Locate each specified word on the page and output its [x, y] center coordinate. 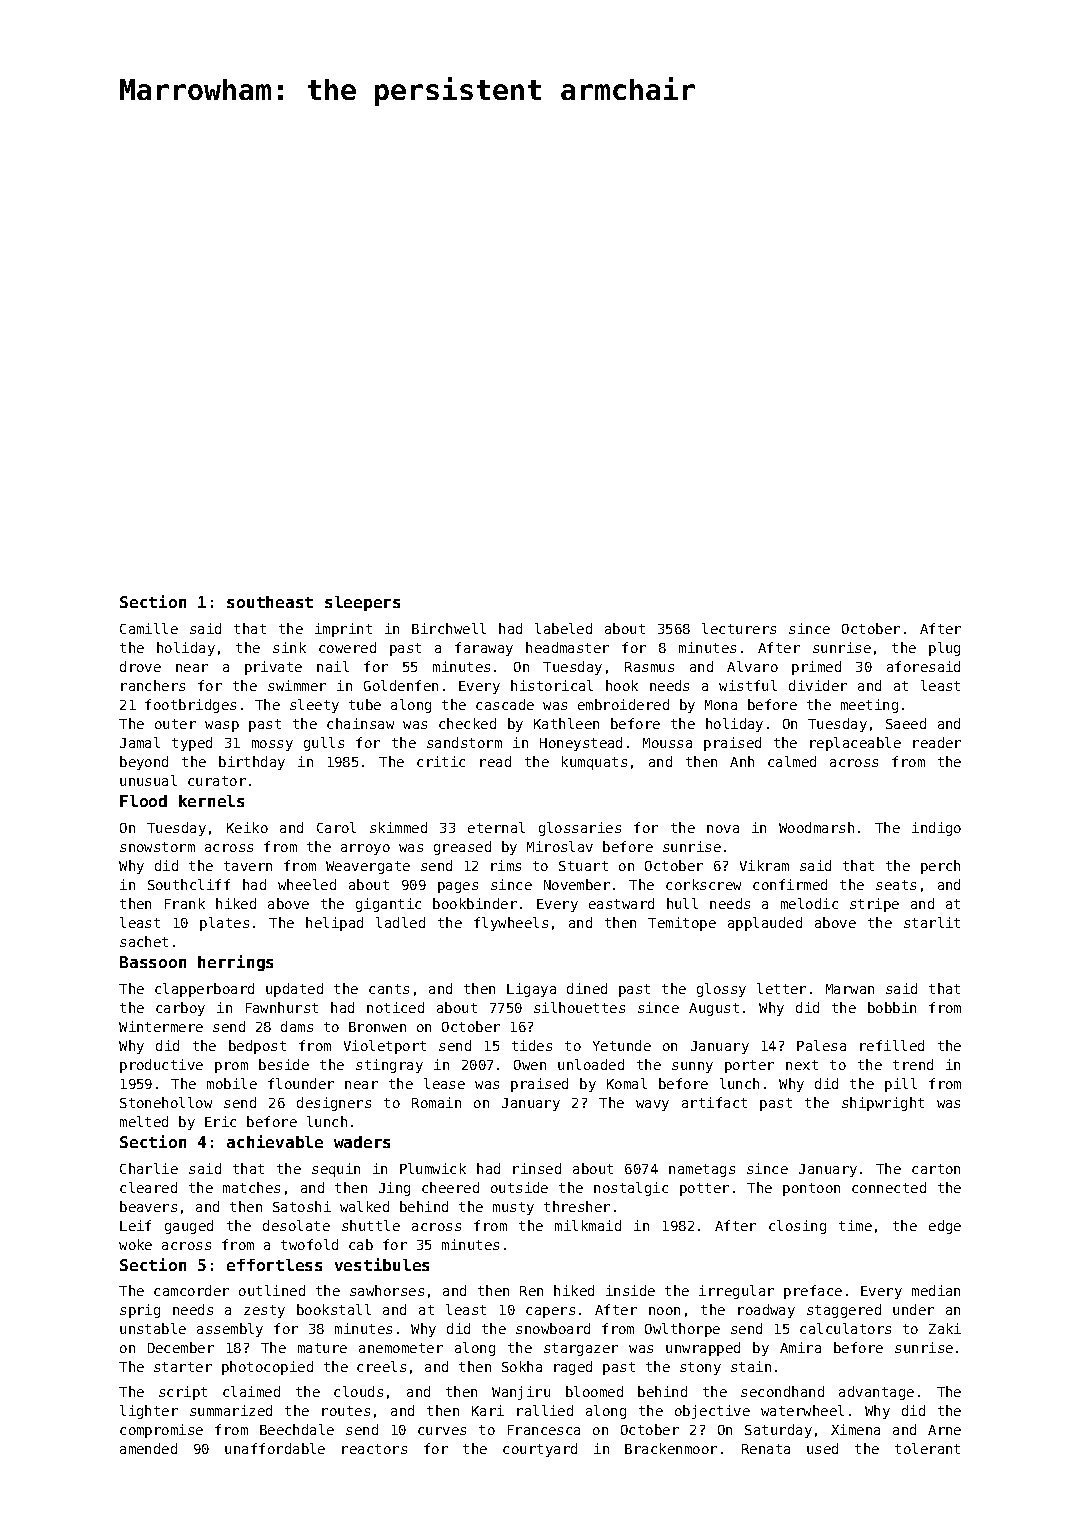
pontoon [811, 1189]
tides [532, 1045]
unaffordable [275, 1448]
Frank [185, 903]
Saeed [906, 723]
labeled [563, 628]
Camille [149, 628]
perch [940, 867]
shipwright [883, 1104]
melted [144, 1121]
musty [513, 1208]
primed [816, 668]
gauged [189, 1227]
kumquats [594, 763]
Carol [336, 827]
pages [458, 887]
